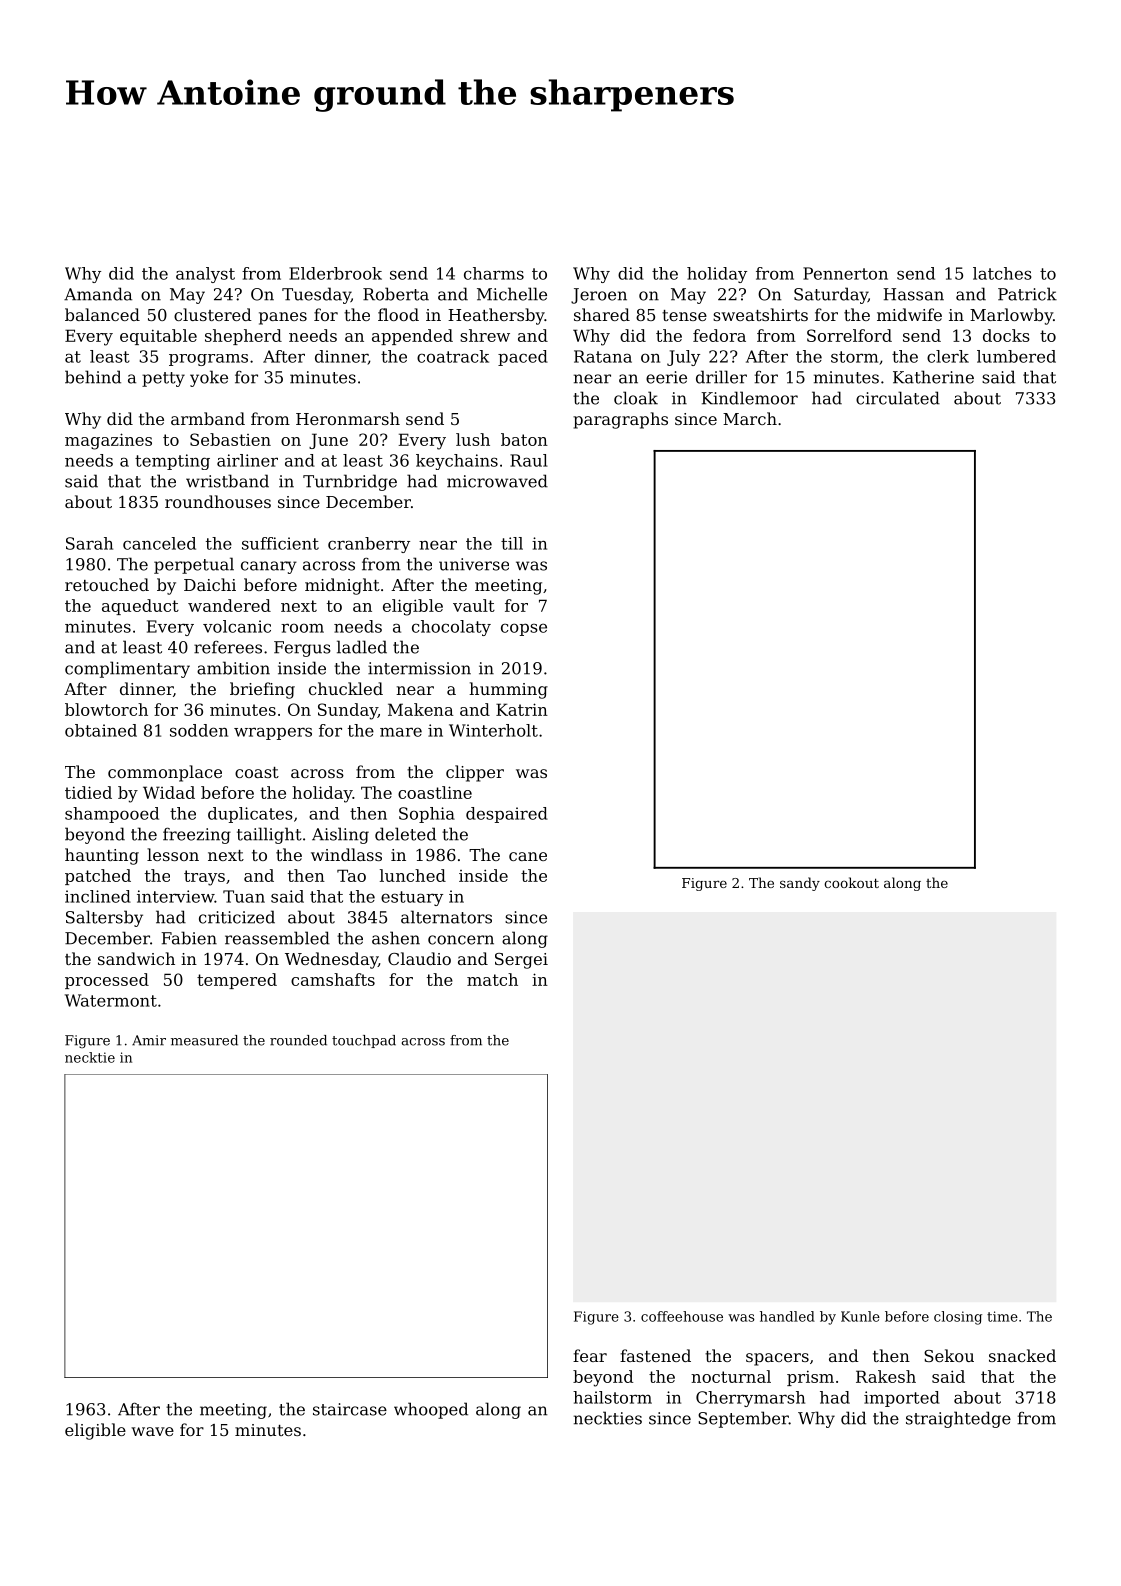 The image size is (1121, 1586). What do you see at coordinates (682, 1316) in the screenshot?
I see `coffeehouse` at bounding box center [682, 1316].
